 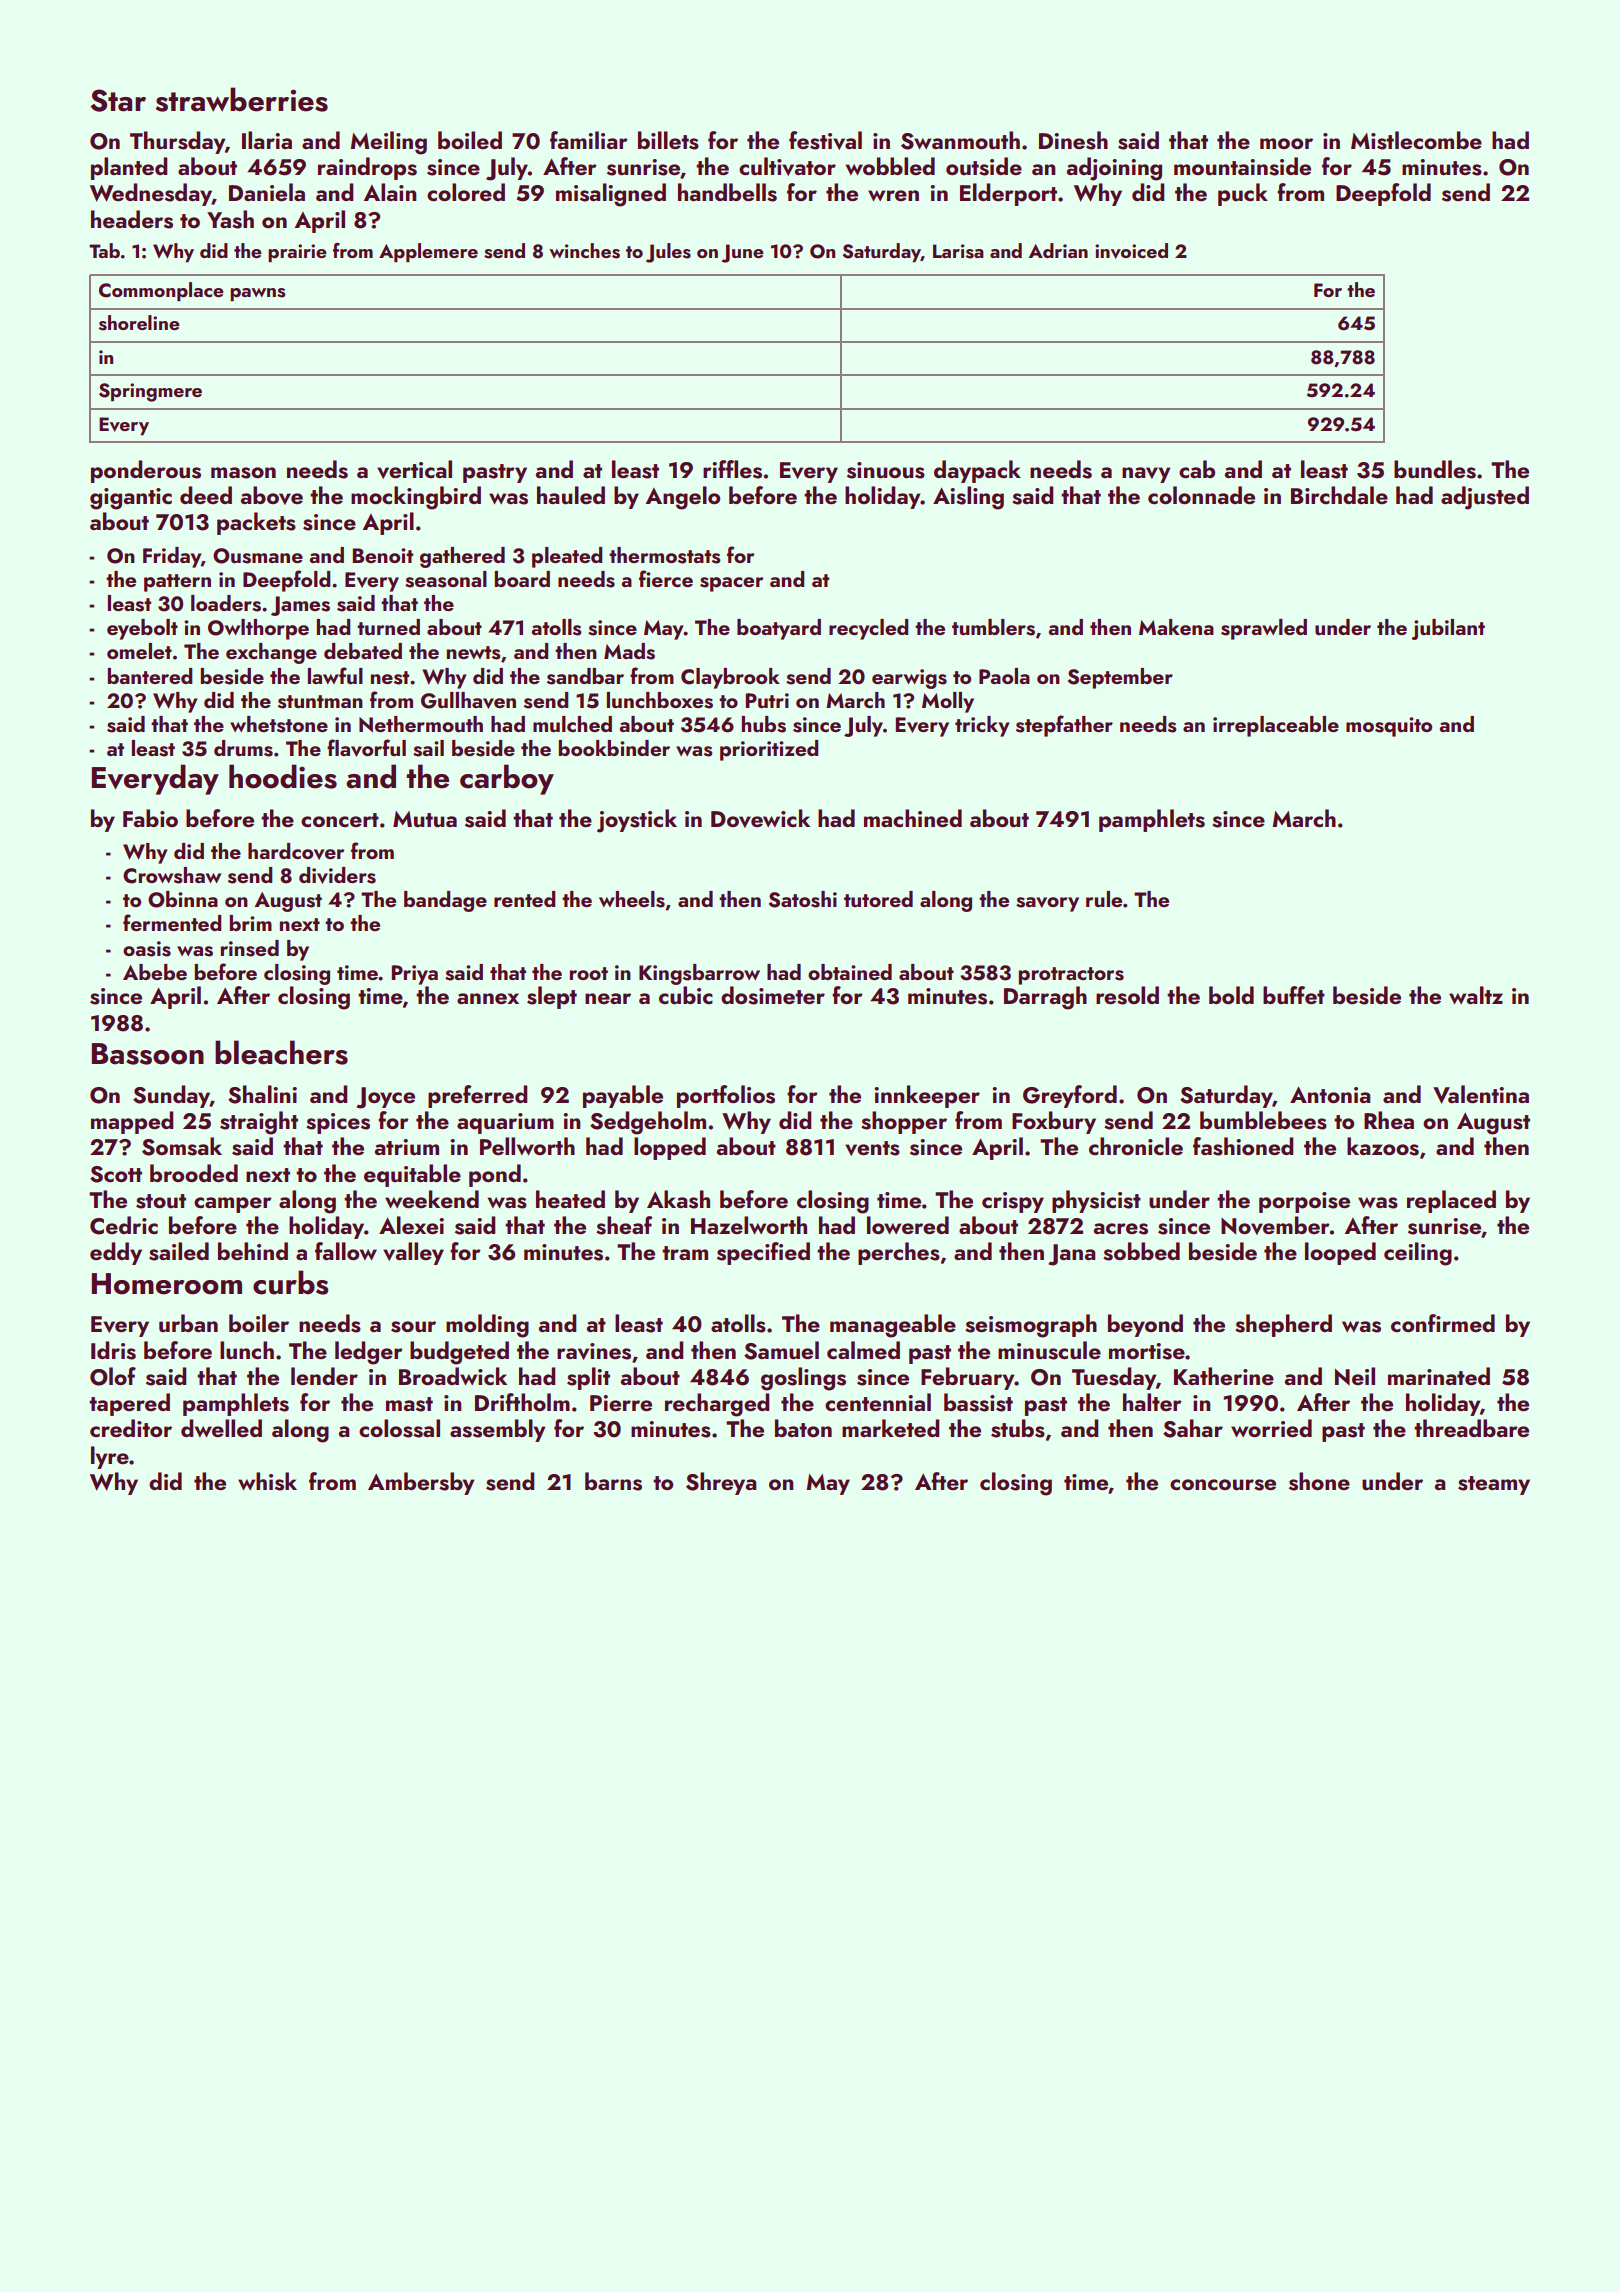 I want to click on drums, so click(x=243, y=748).
